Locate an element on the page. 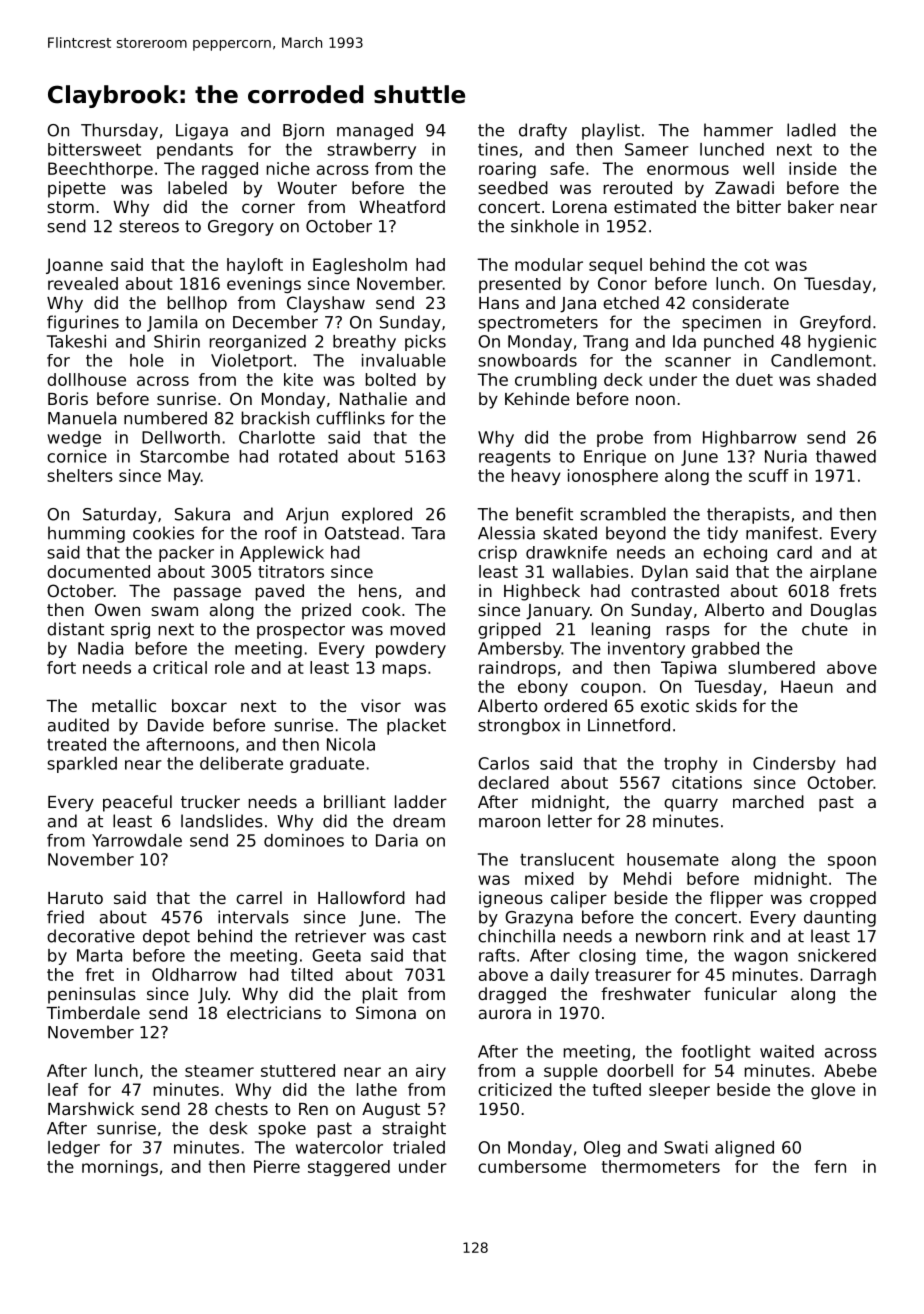 This document has width=924, height=1314. hygienic is located at coordinates (842, 343).
